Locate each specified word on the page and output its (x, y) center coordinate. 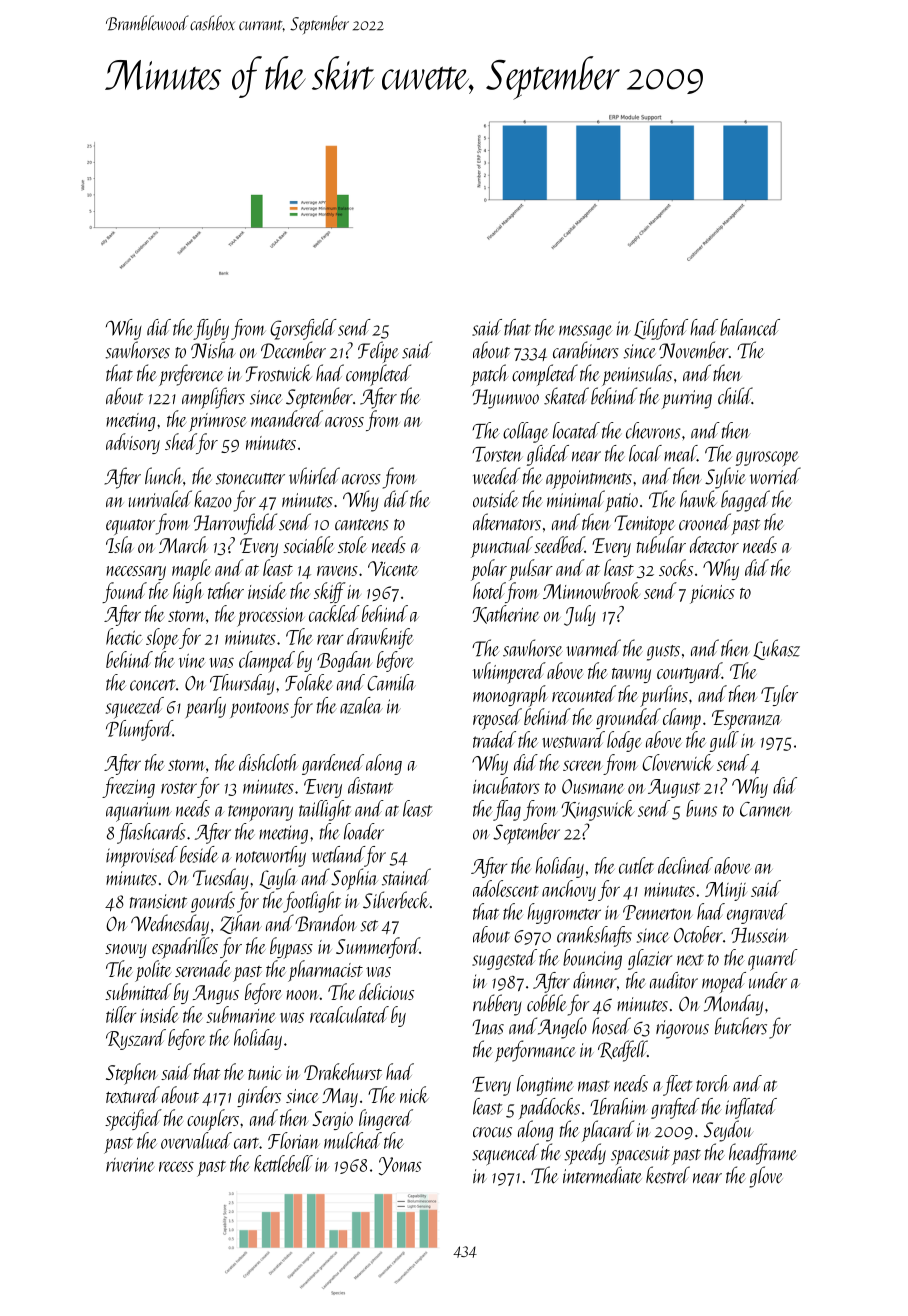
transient (158, 901)
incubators (506, 785)
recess (176, 1166)
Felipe (378, 352)
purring (687, 399)
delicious (386, 991)
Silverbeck (396, 900)
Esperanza (747, 720)
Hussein (760, 935)
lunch (164, 476)
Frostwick (279, 373)
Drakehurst (343, 1071)
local (645, 453)
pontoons (259, 710)
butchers (741, 1026)
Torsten (497, 454)
